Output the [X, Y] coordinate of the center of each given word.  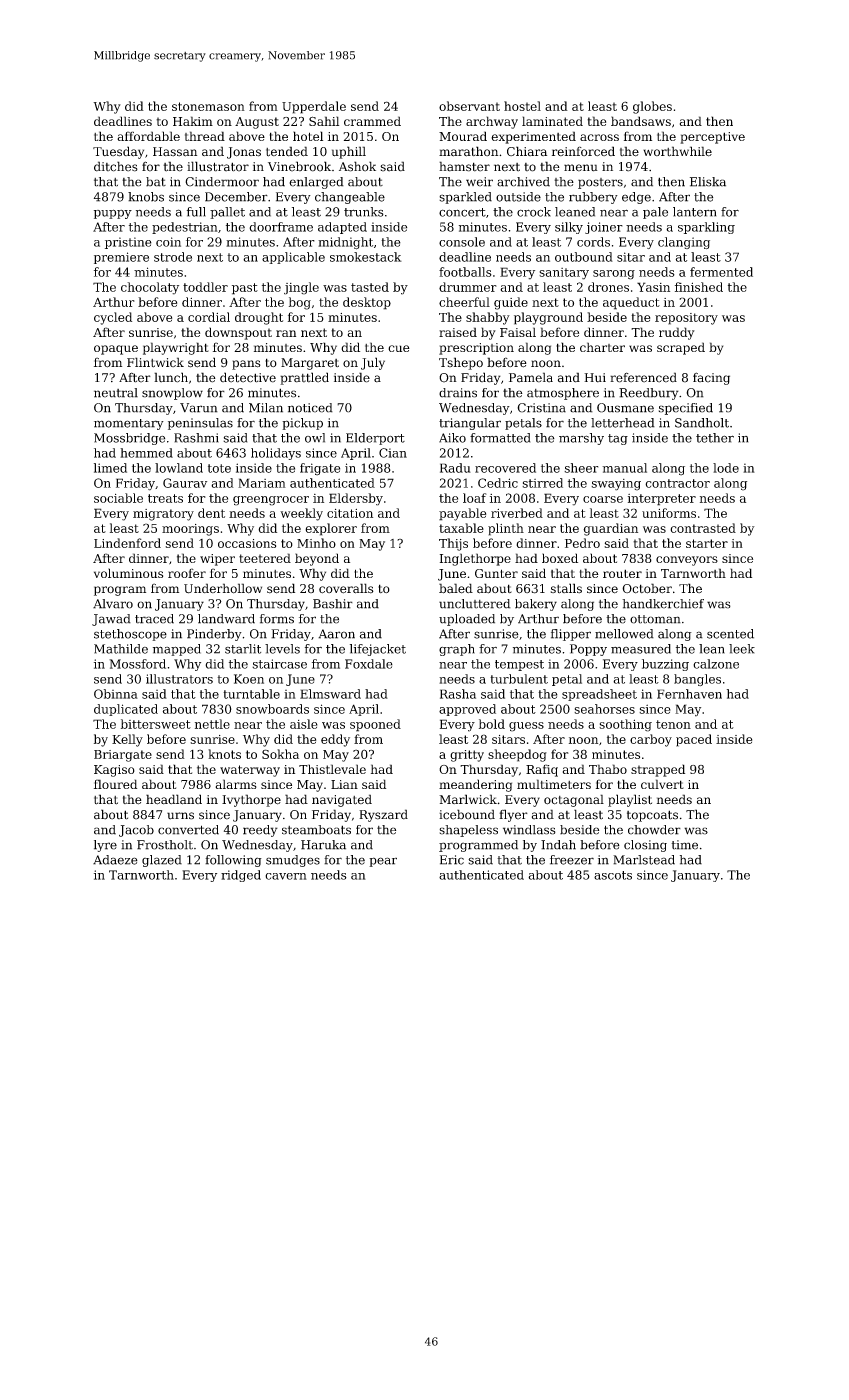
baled [456, 588]
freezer [572, 860]
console [462, 242]
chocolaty [150, 288]
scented [730, 634]
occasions [247, 543]
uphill [349, 152]
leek [742, 649]
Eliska [708, 182]
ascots [613, 875]
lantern [694, 212]
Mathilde [121, 649]
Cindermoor [222, 182]
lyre [105, 846]
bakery [536, 605]
